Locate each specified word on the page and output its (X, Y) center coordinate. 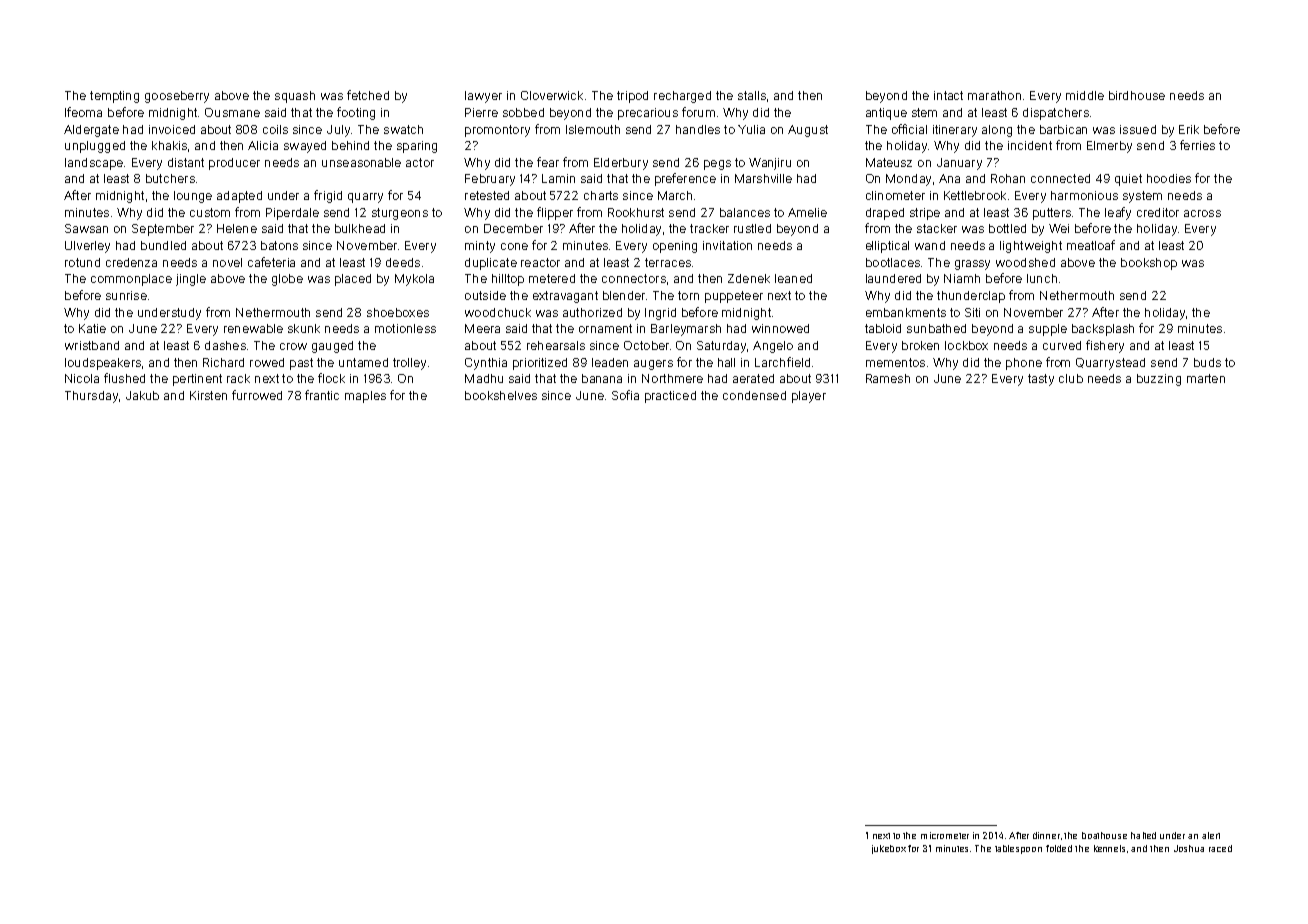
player (809, 397)
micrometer (945, 835)
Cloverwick (552, 95)
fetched (368, 95)
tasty (1041, 380)
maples (365, 397)
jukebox (889, 849)
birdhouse (1137, 95)
